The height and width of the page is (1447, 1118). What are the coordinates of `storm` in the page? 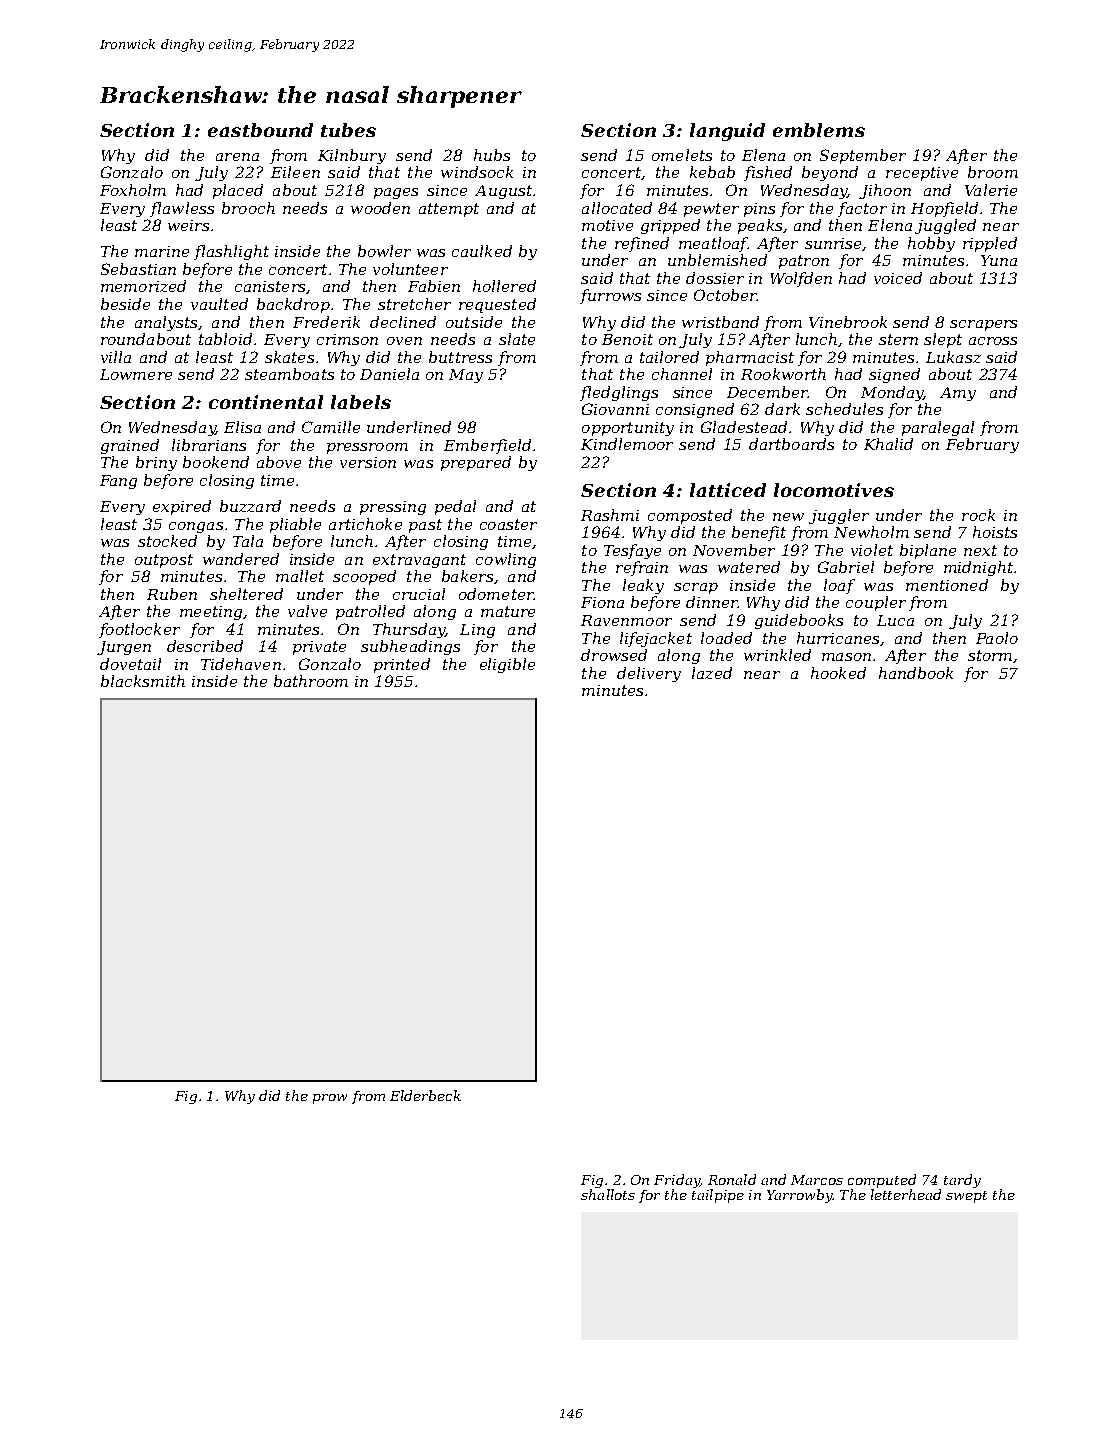 It's located at (990, 655).
